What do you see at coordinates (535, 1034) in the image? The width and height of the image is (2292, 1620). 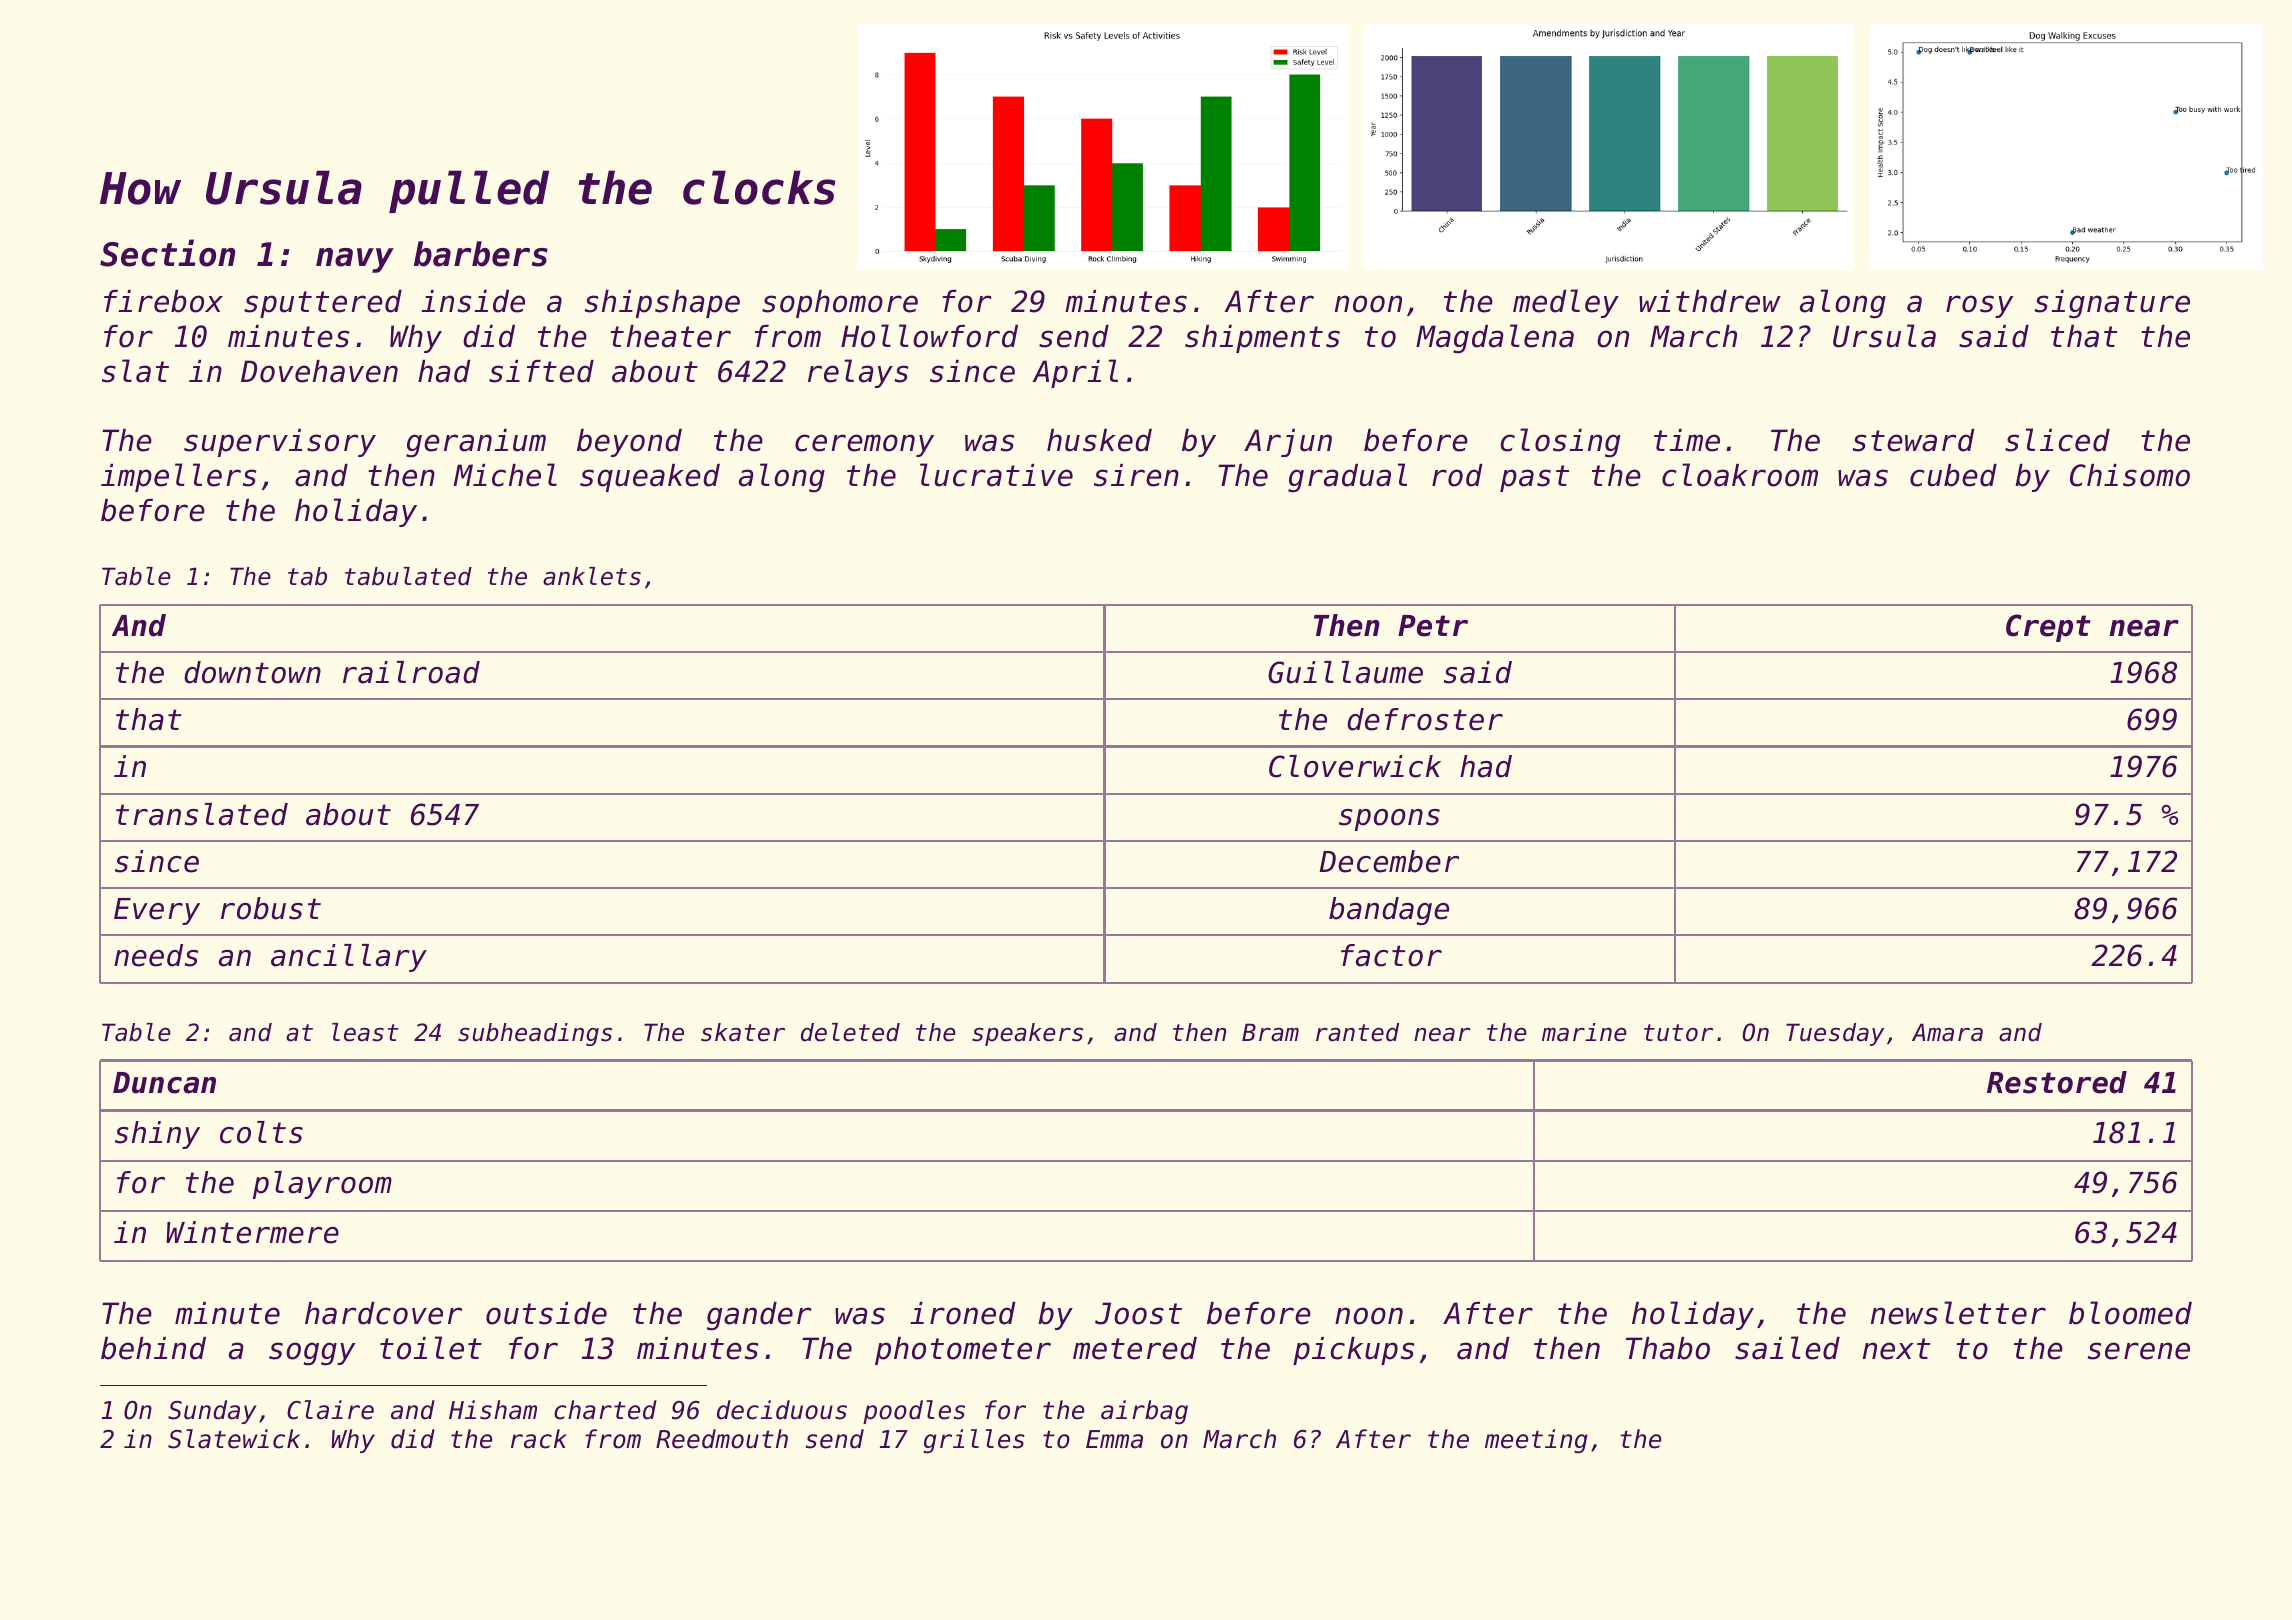 I see `subheadings` at bounding box center [535, 1034].
